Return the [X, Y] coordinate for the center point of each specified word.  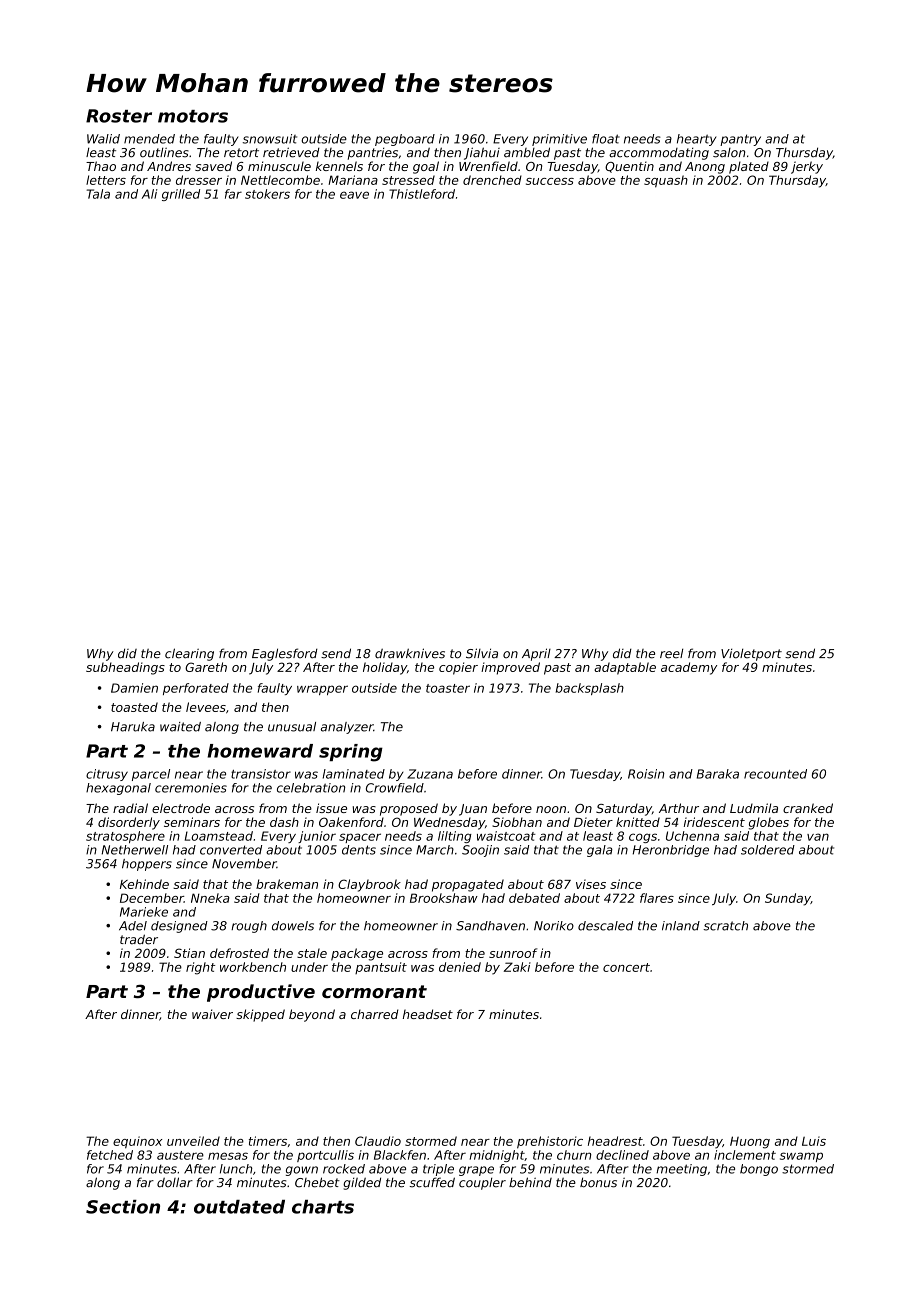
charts [323, 1207]
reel [671, 654]
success [550, 181]
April [536, 654]
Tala [98, 194]
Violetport [751, 655]
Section [123, 1207]
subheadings [125, 668]
